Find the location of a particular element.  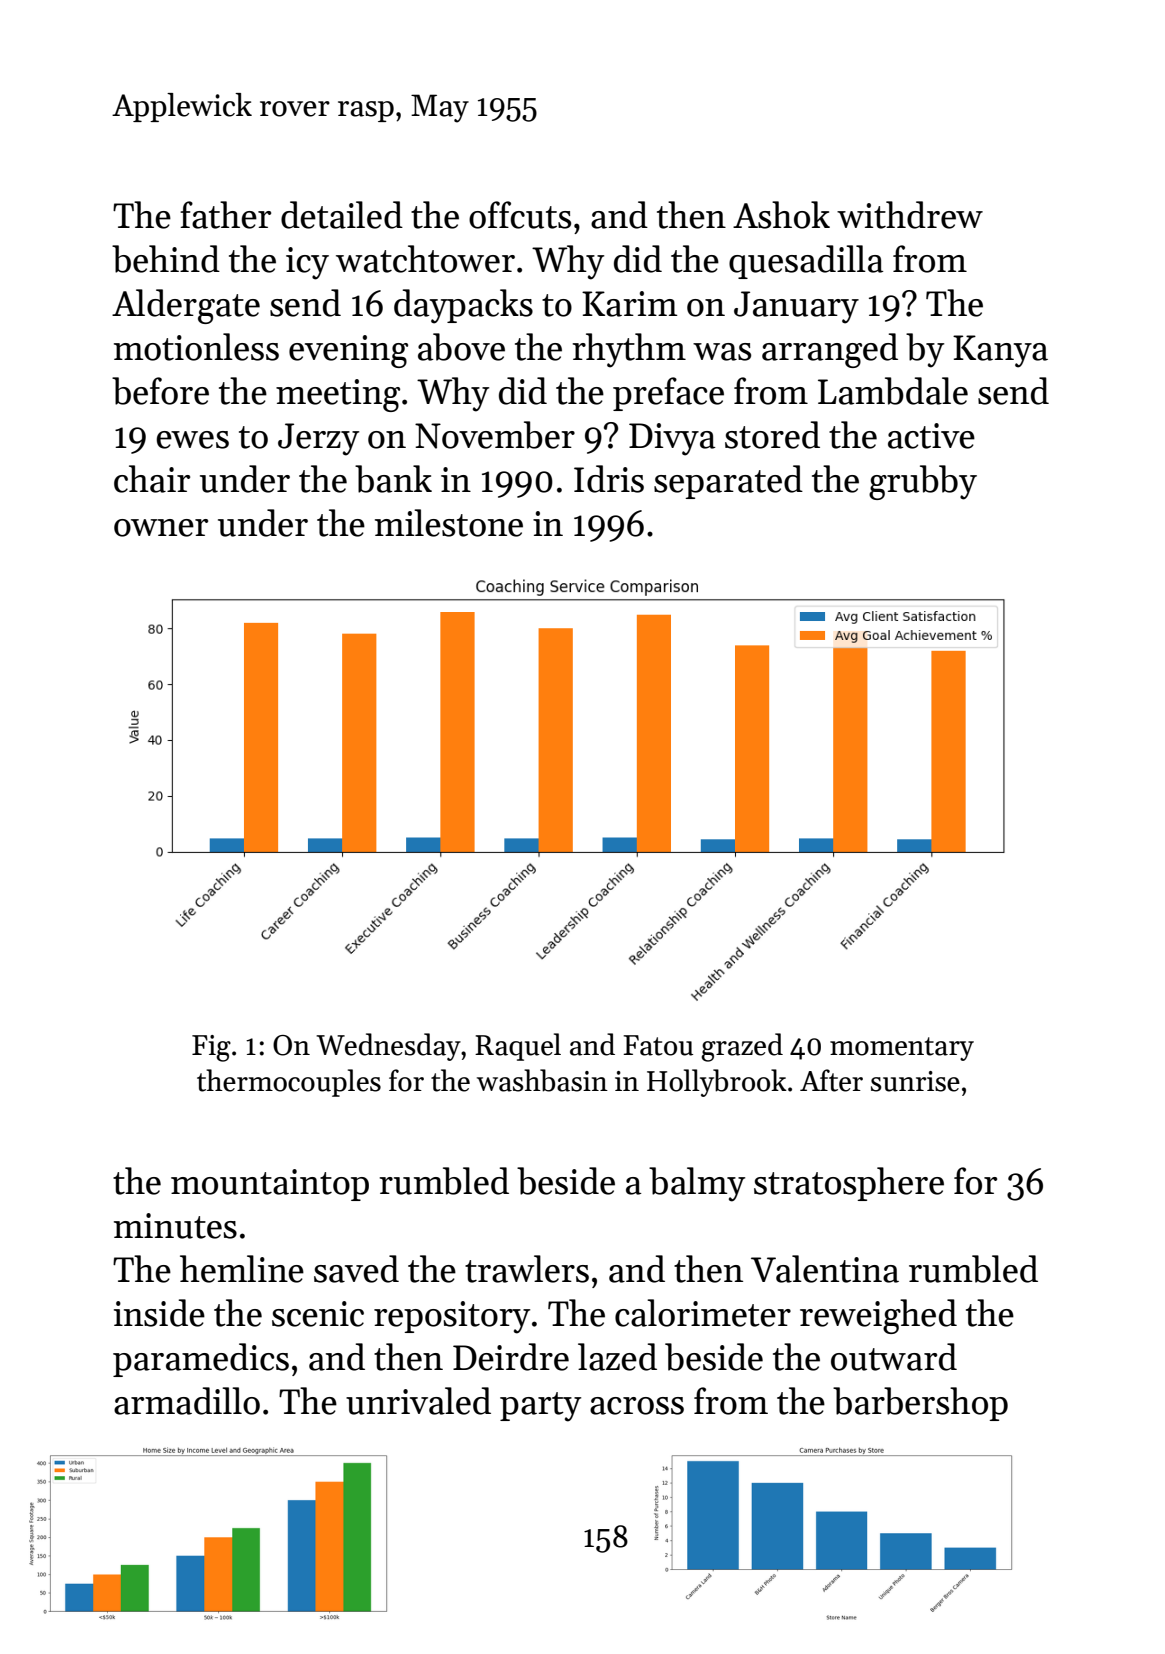

offcuts is located at coordinates (520, 215).
